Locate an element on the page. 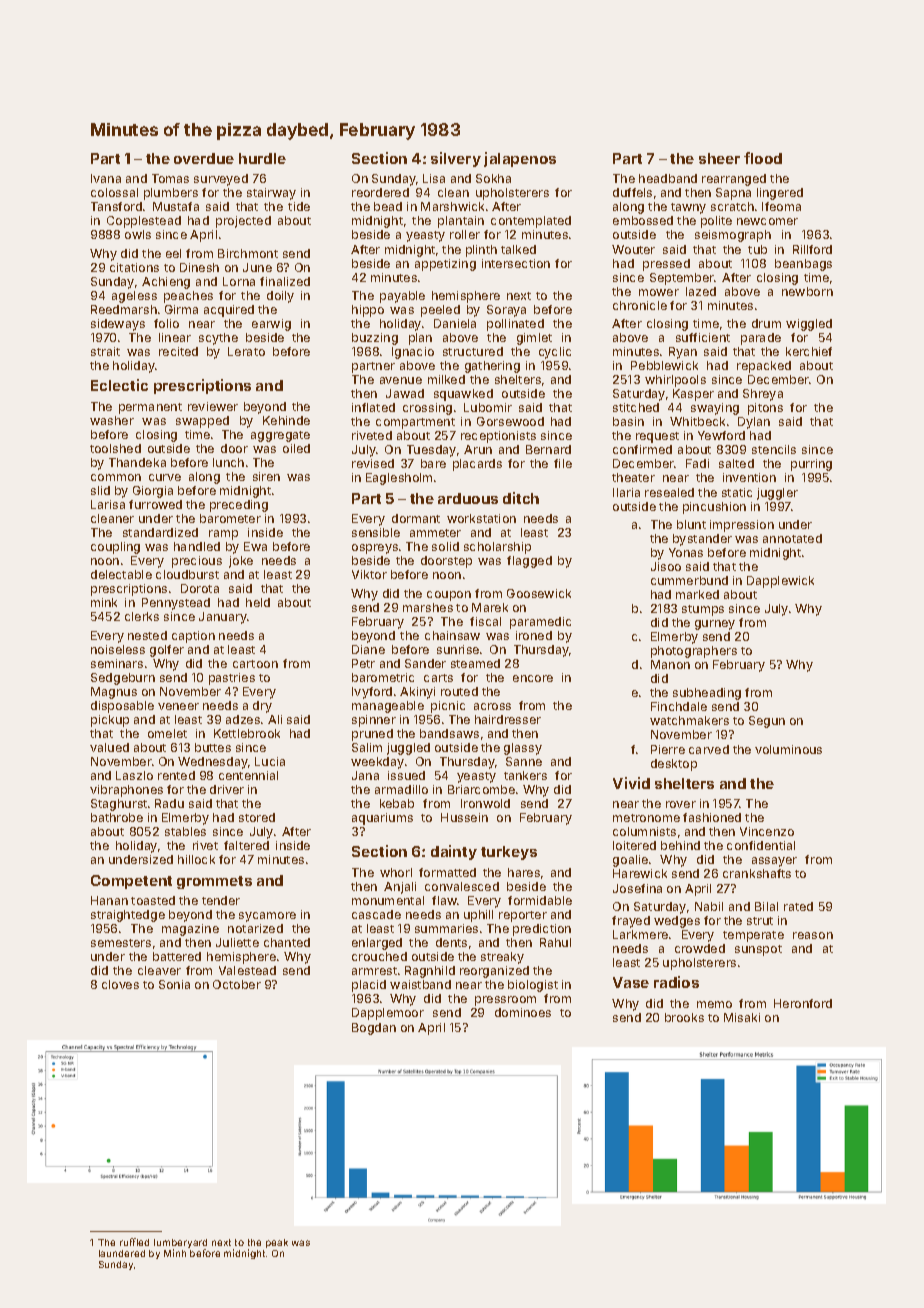 The height and width of the image is (1308, 924). flood is located at coordinates (763, 158).
